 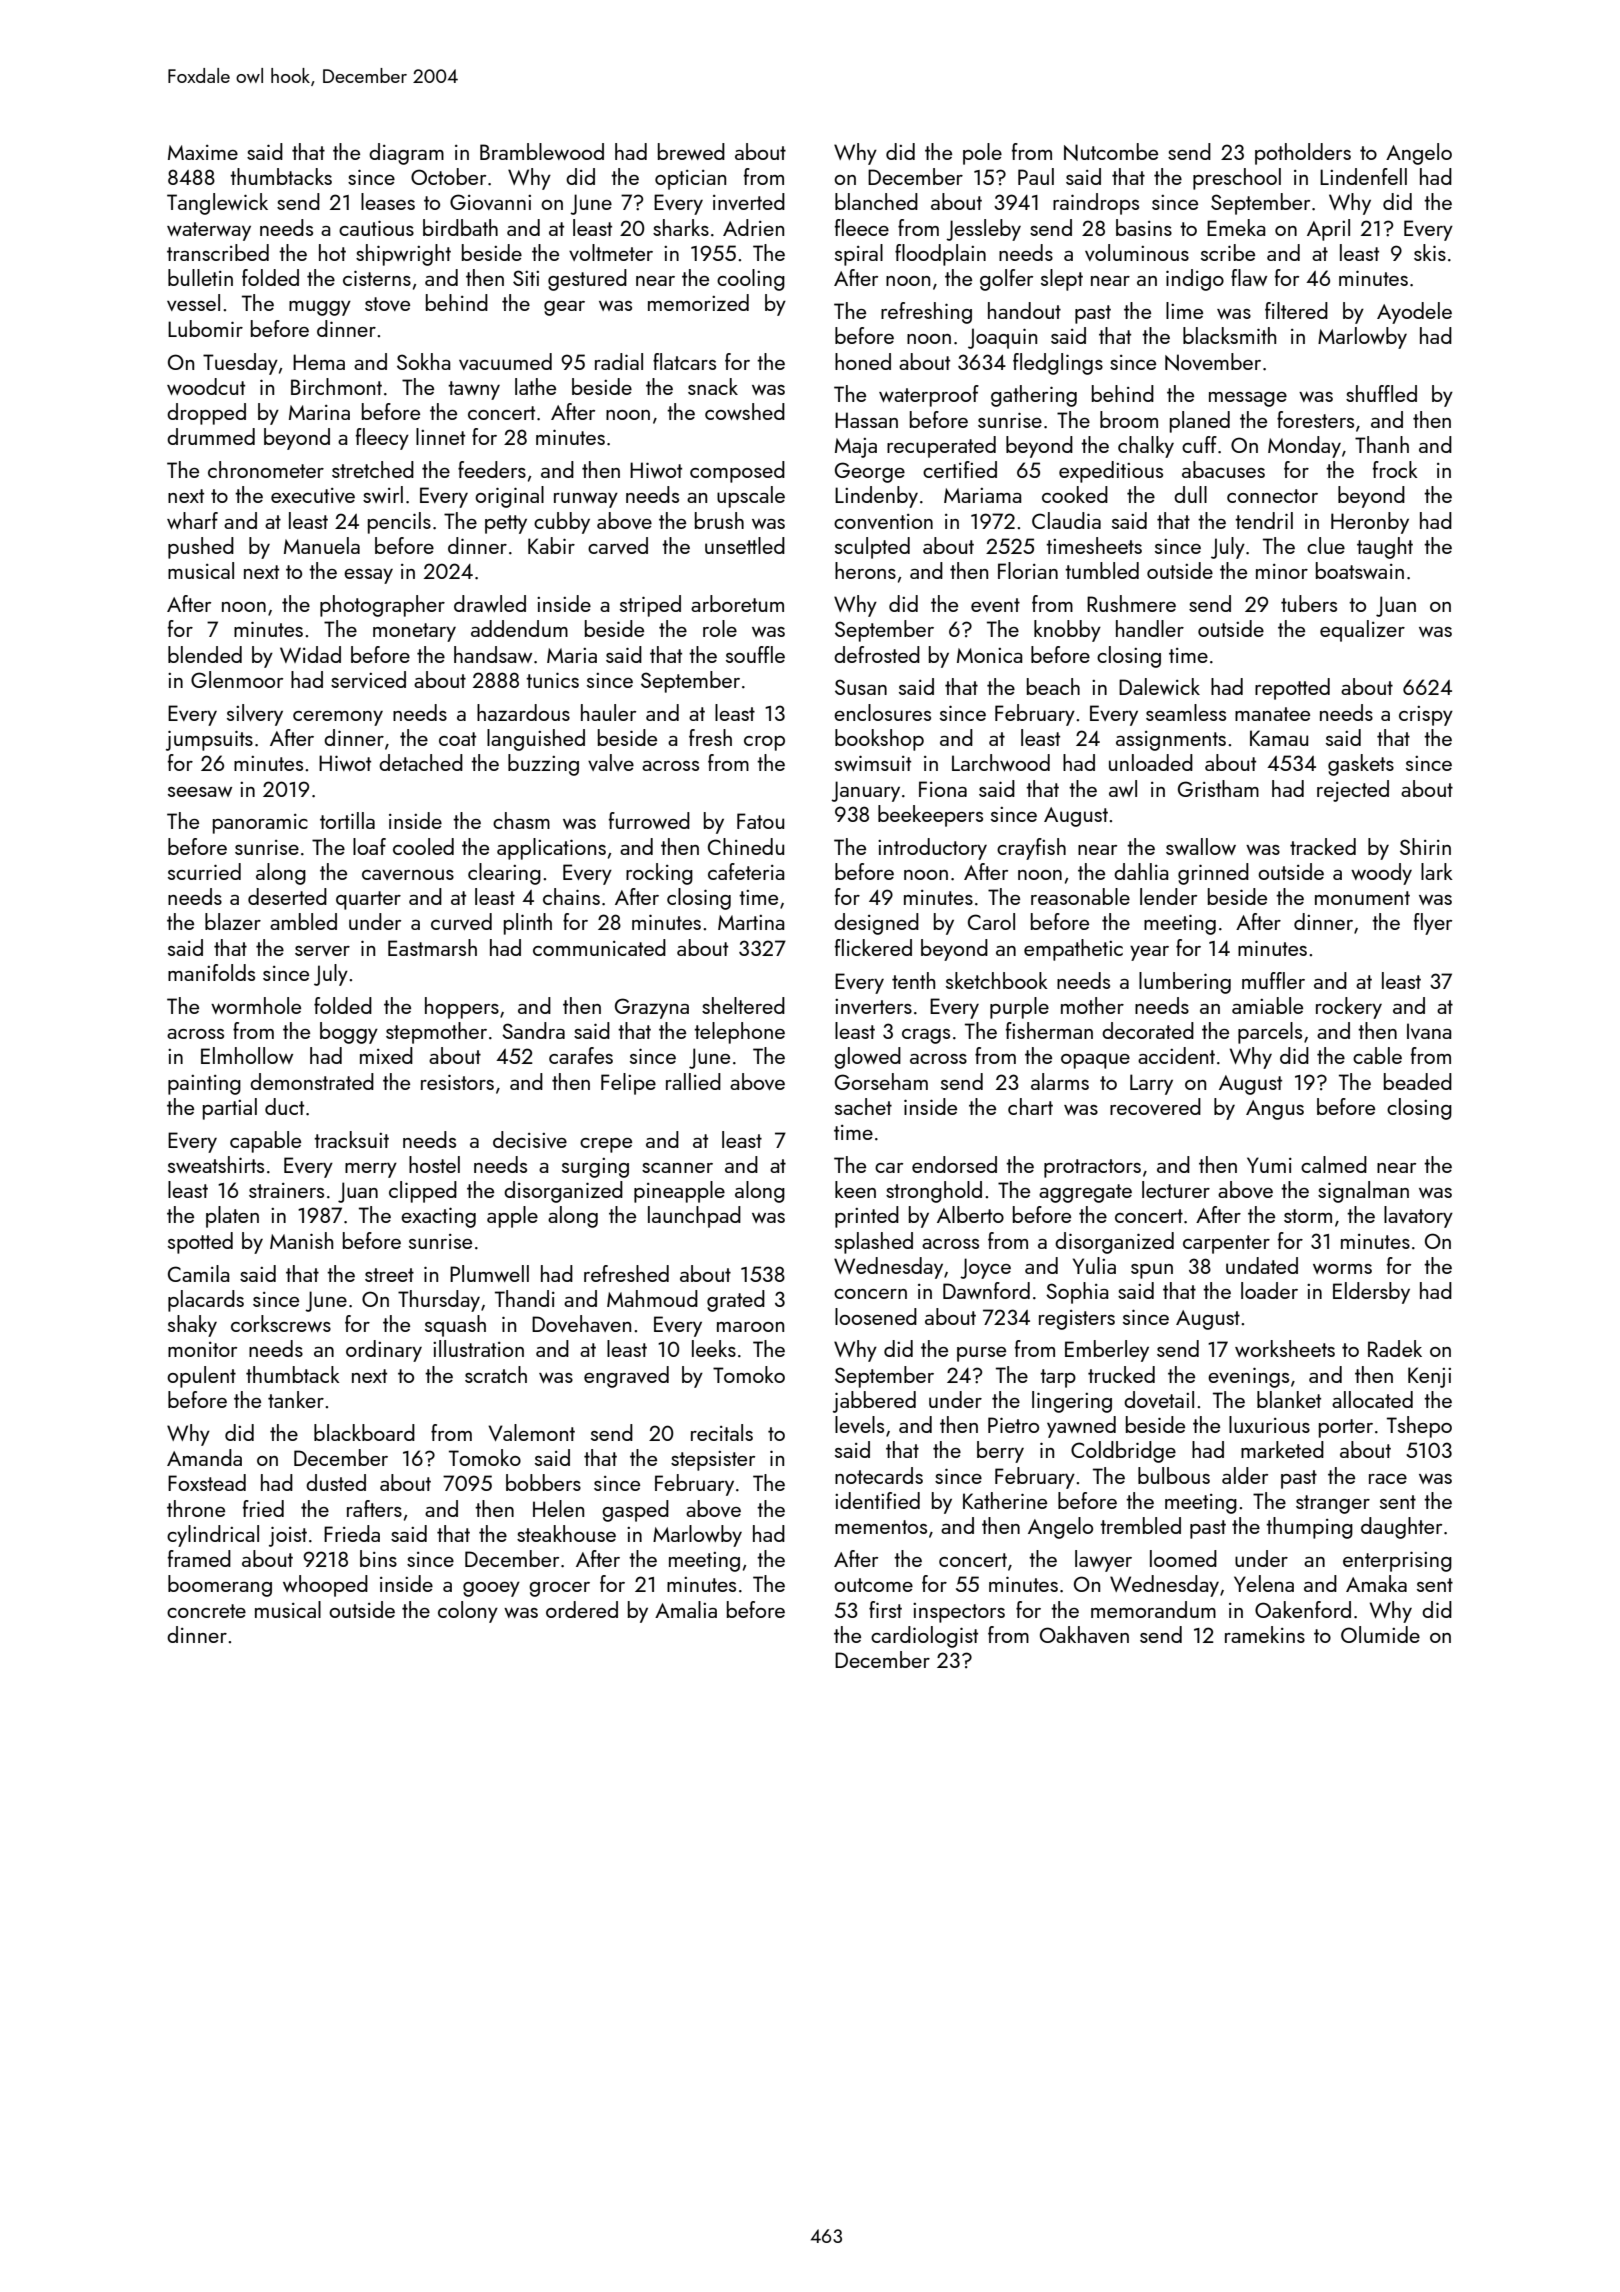 What do you see at coordinates (457, 1082) in the screenshot?
I see `resistors` at bounding box center [457, 1082].
